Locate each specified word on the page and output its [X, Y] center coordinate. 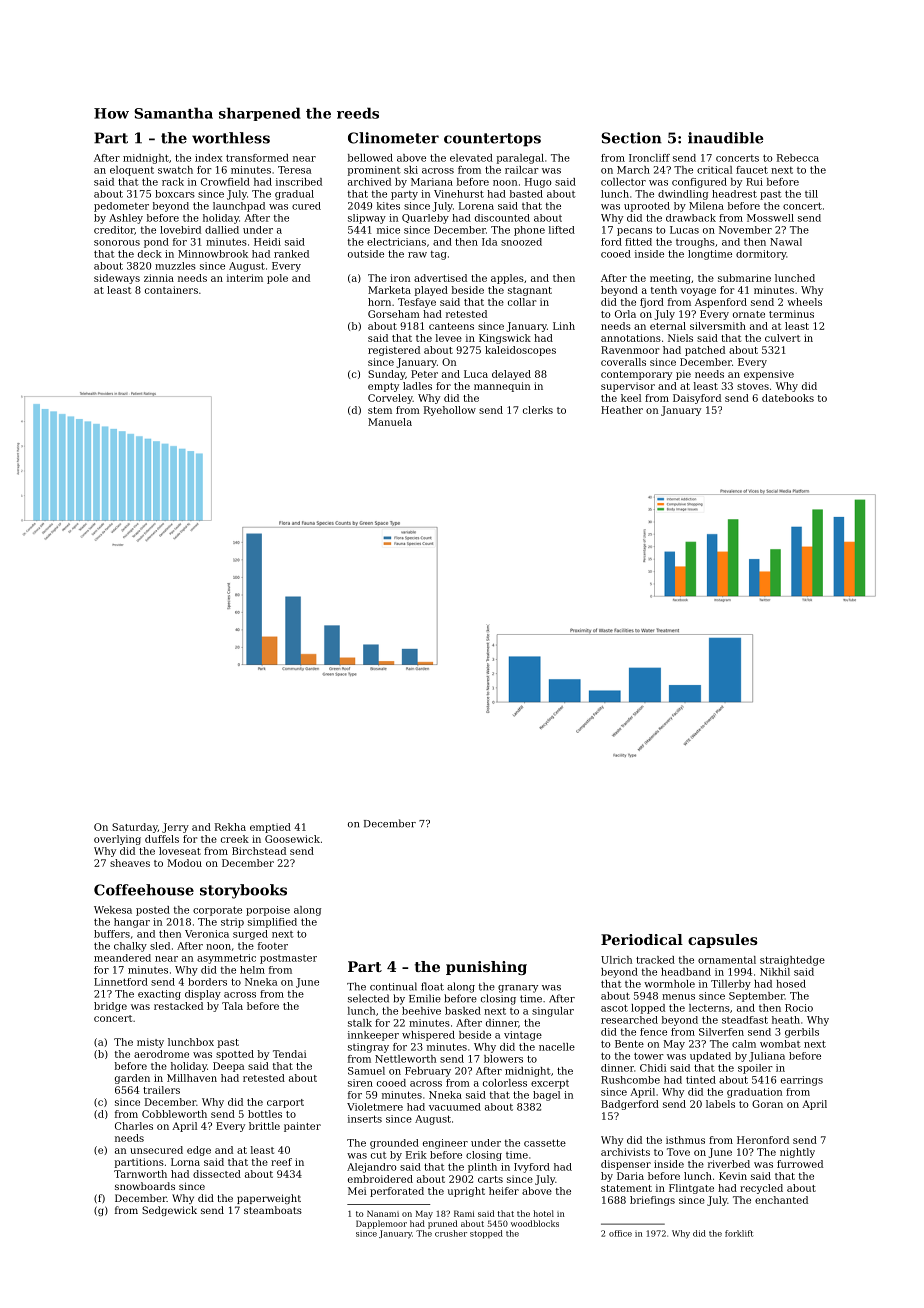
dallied [222, 230]
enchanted [781, 1200]
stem [380, 410]
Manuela [390, 422]
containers [171, 290]
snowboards [145, 1186]
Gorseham [394, 314]
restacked [178, 1006]
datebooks [788, 398]
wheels [804, 302]
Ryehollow [450, 411]
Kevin [733, 1176]
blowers [503, 1059]
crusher [451, 1233]
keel [631, 398]
